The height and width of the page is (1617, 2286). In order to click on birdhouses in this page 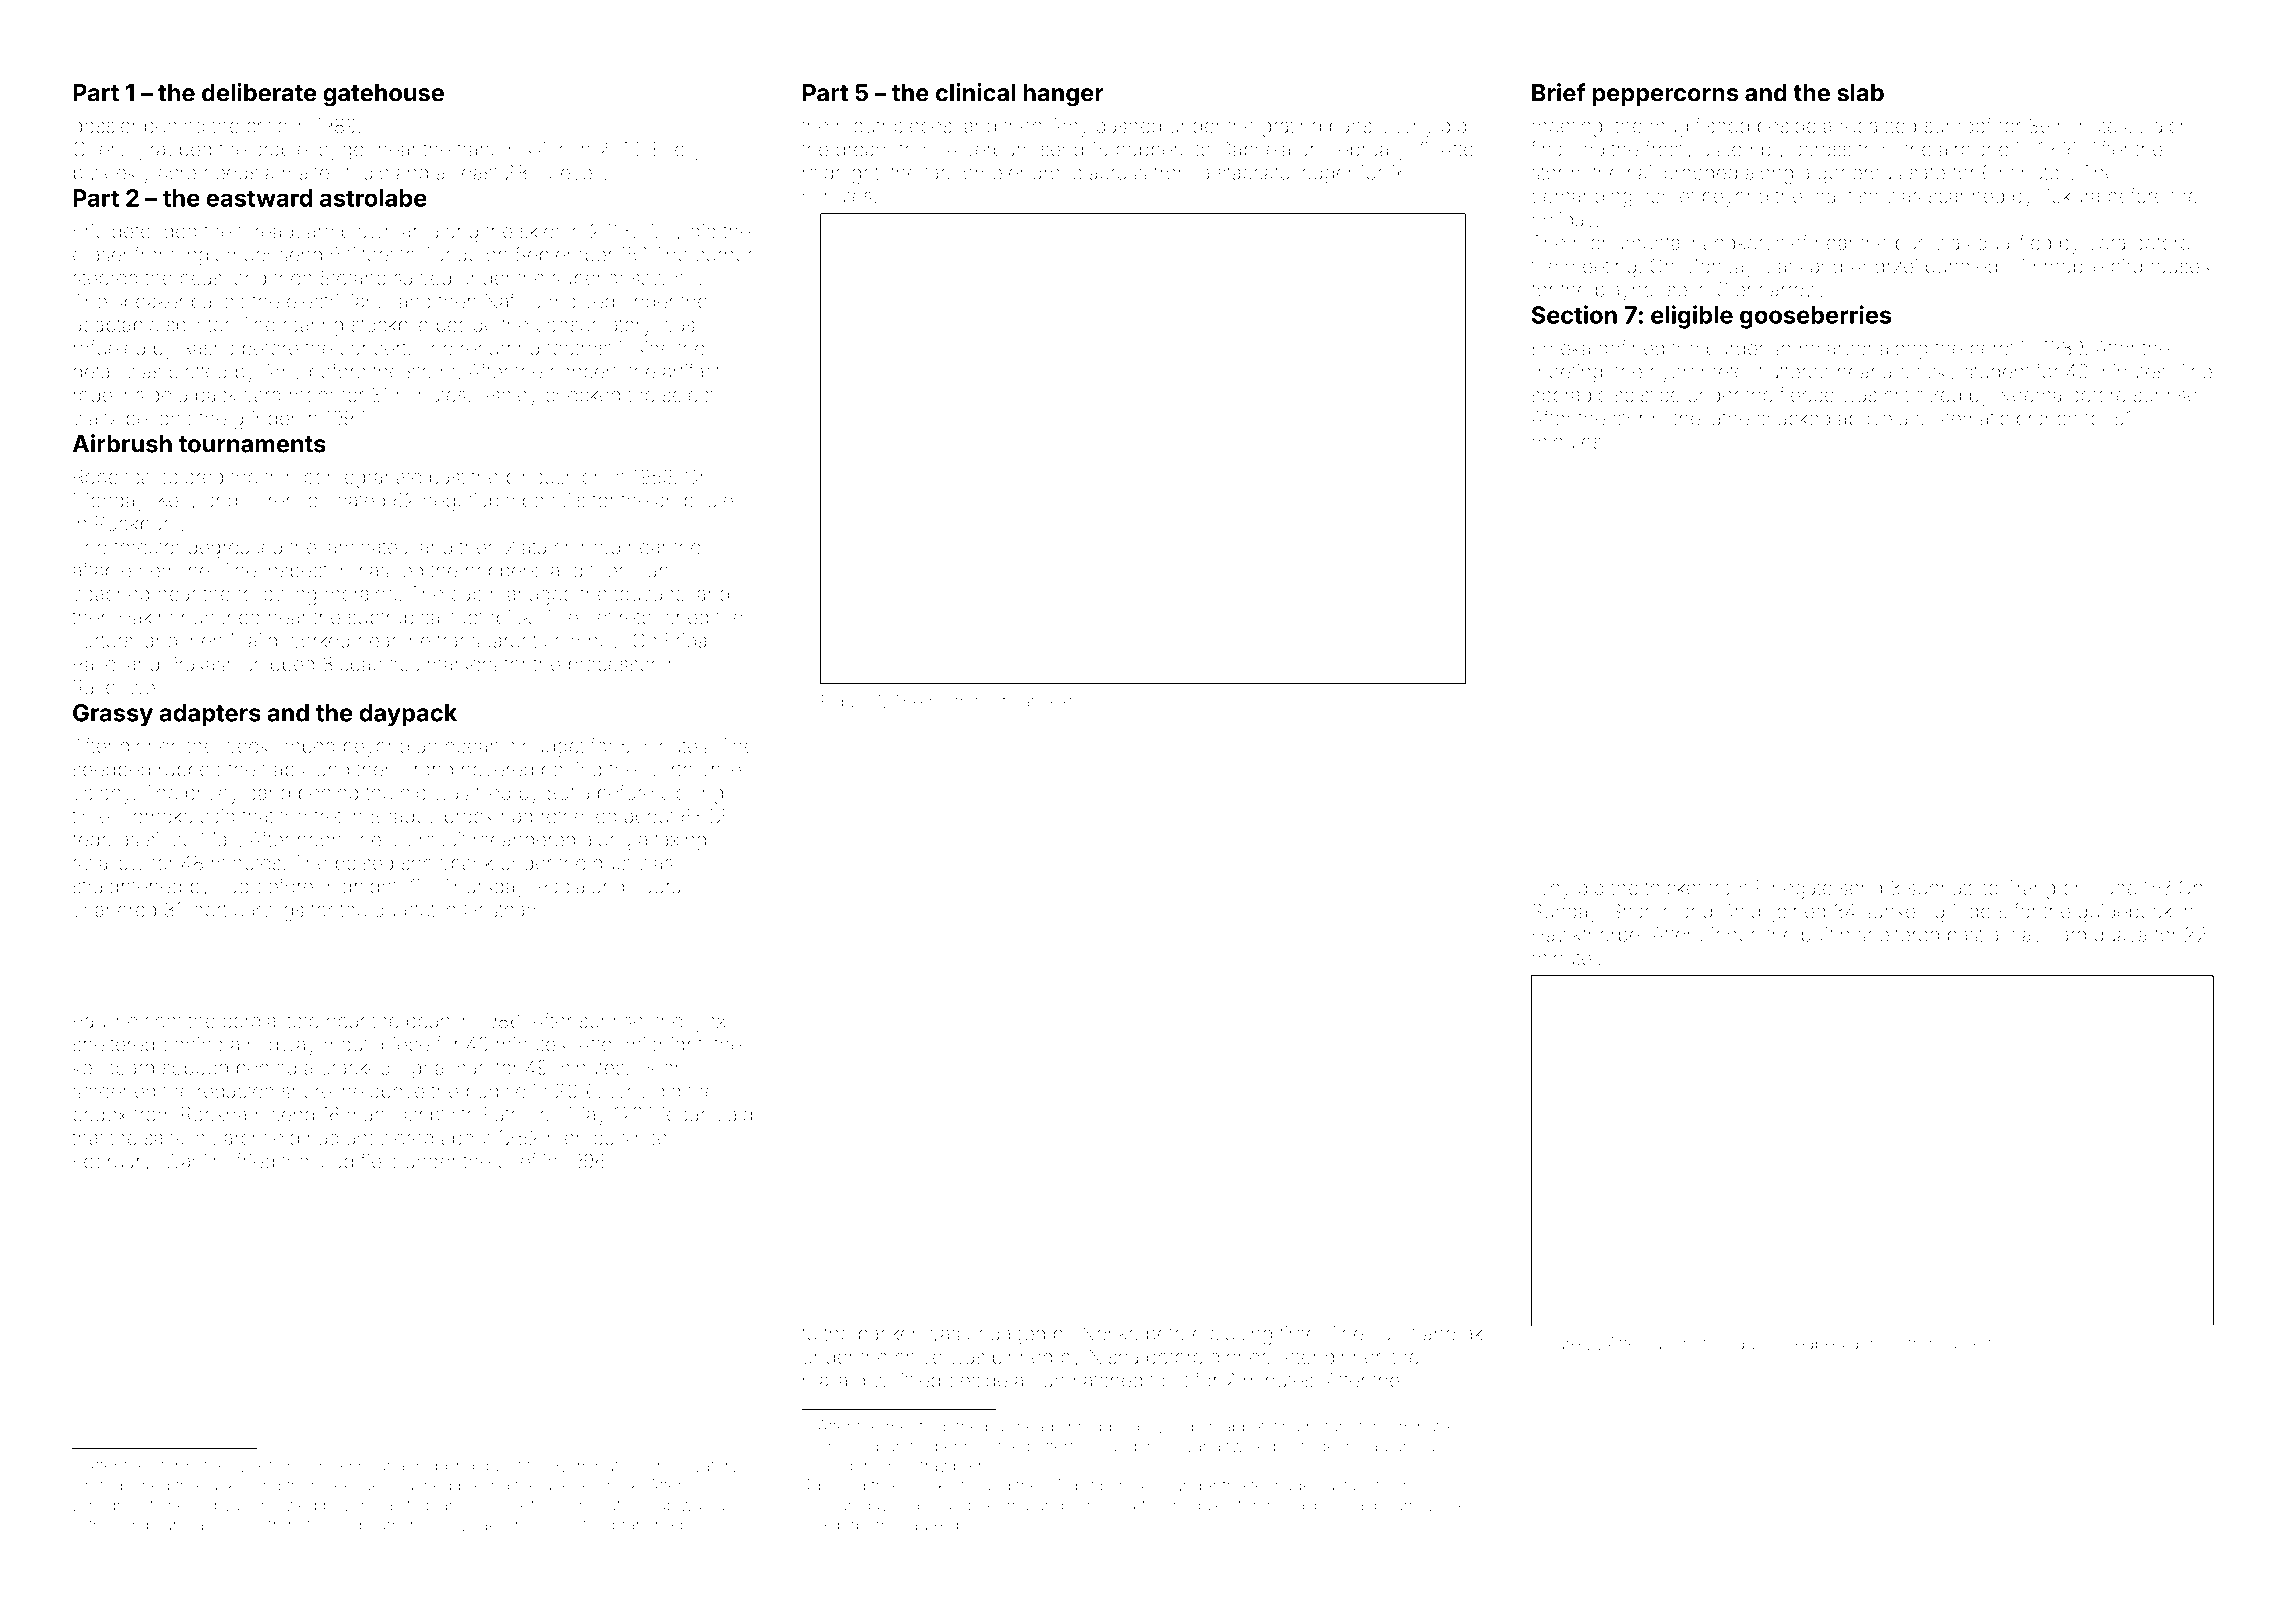, I will do `click(2160, 266)`.
